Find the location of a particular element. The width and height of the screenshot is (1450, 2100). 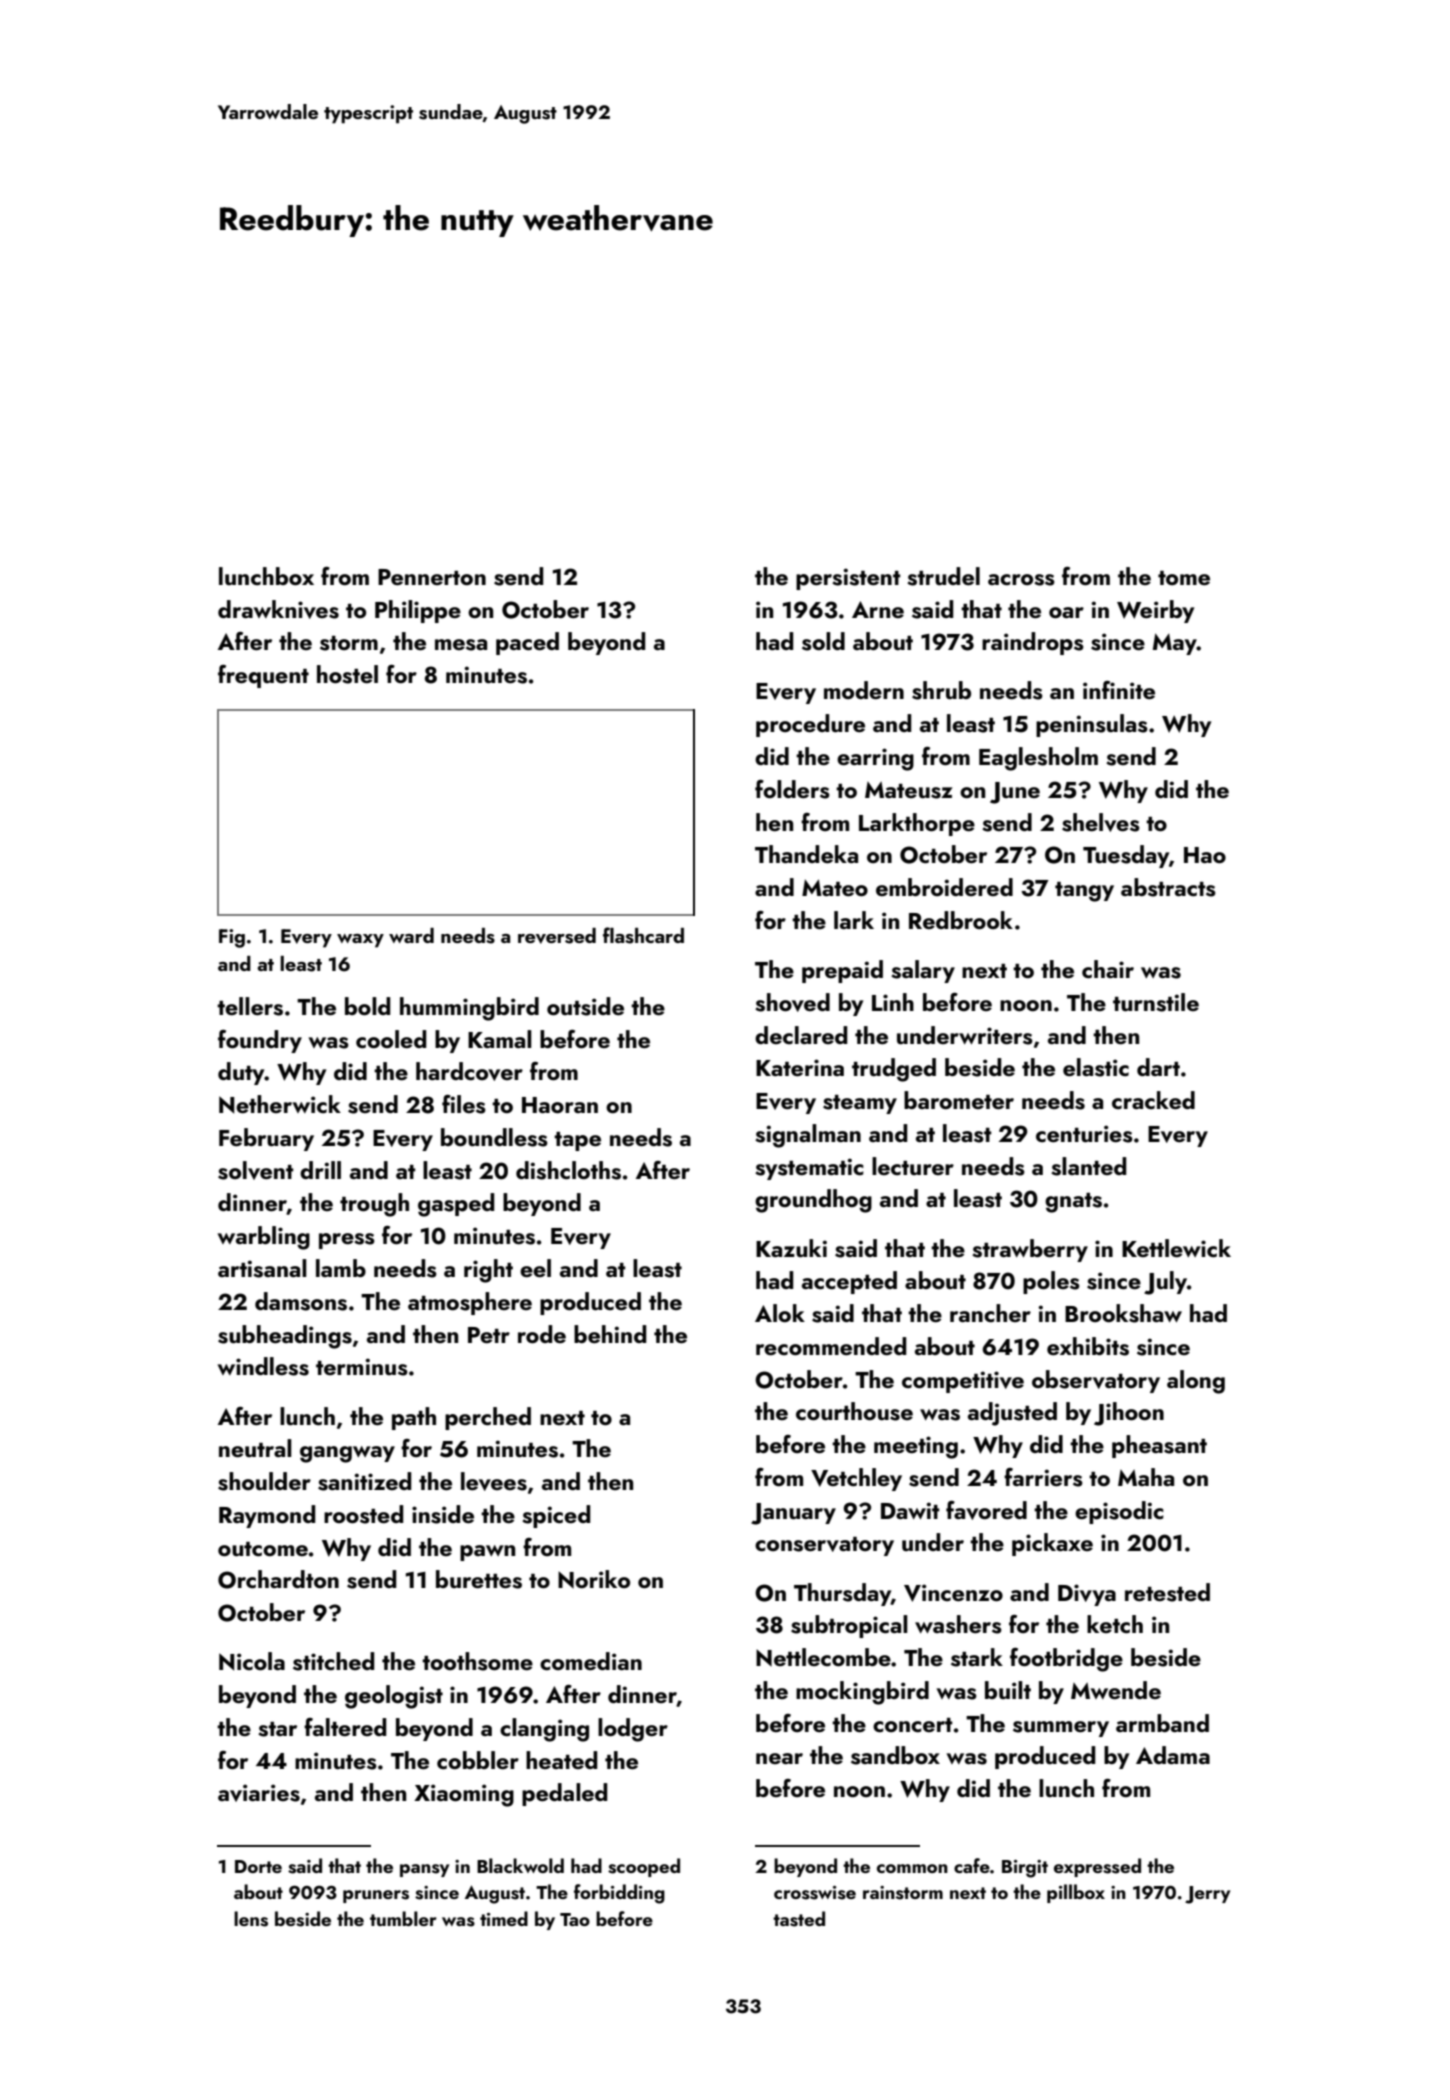

flashcard is located at coordinates (643, 935).
